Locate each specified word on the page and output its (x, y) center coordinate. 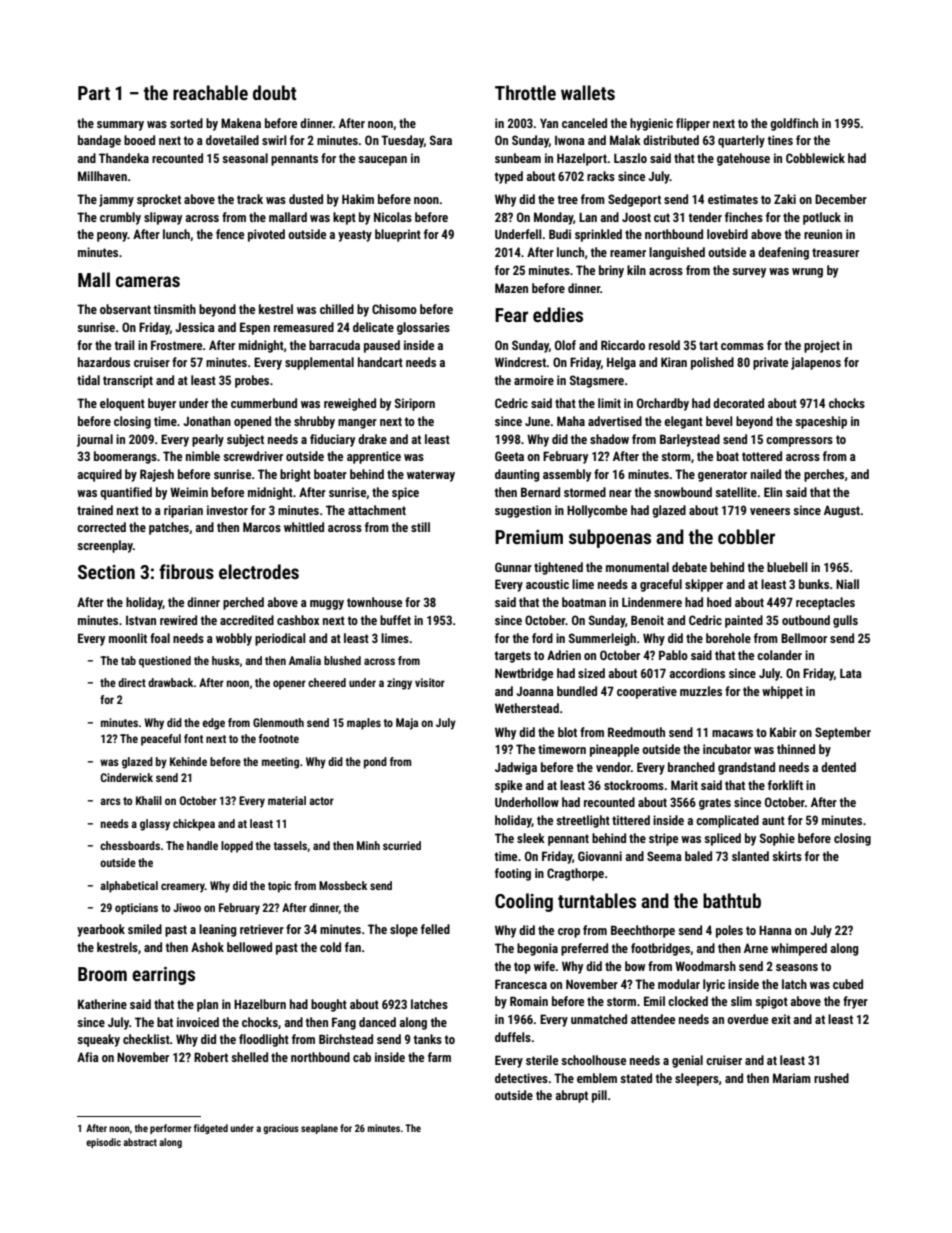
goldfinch (794, 124)
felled (435, 929)
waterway (431, 476)
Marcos (262, 527)
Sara (441, 140)
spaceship (821, 422)
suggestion (523, 511)
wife (544, 966)
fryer (855, 1002)
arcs (110, 801)
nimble (203, 456)
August (842, 511)
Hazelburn (260, 1004)
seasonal (245, 158)
